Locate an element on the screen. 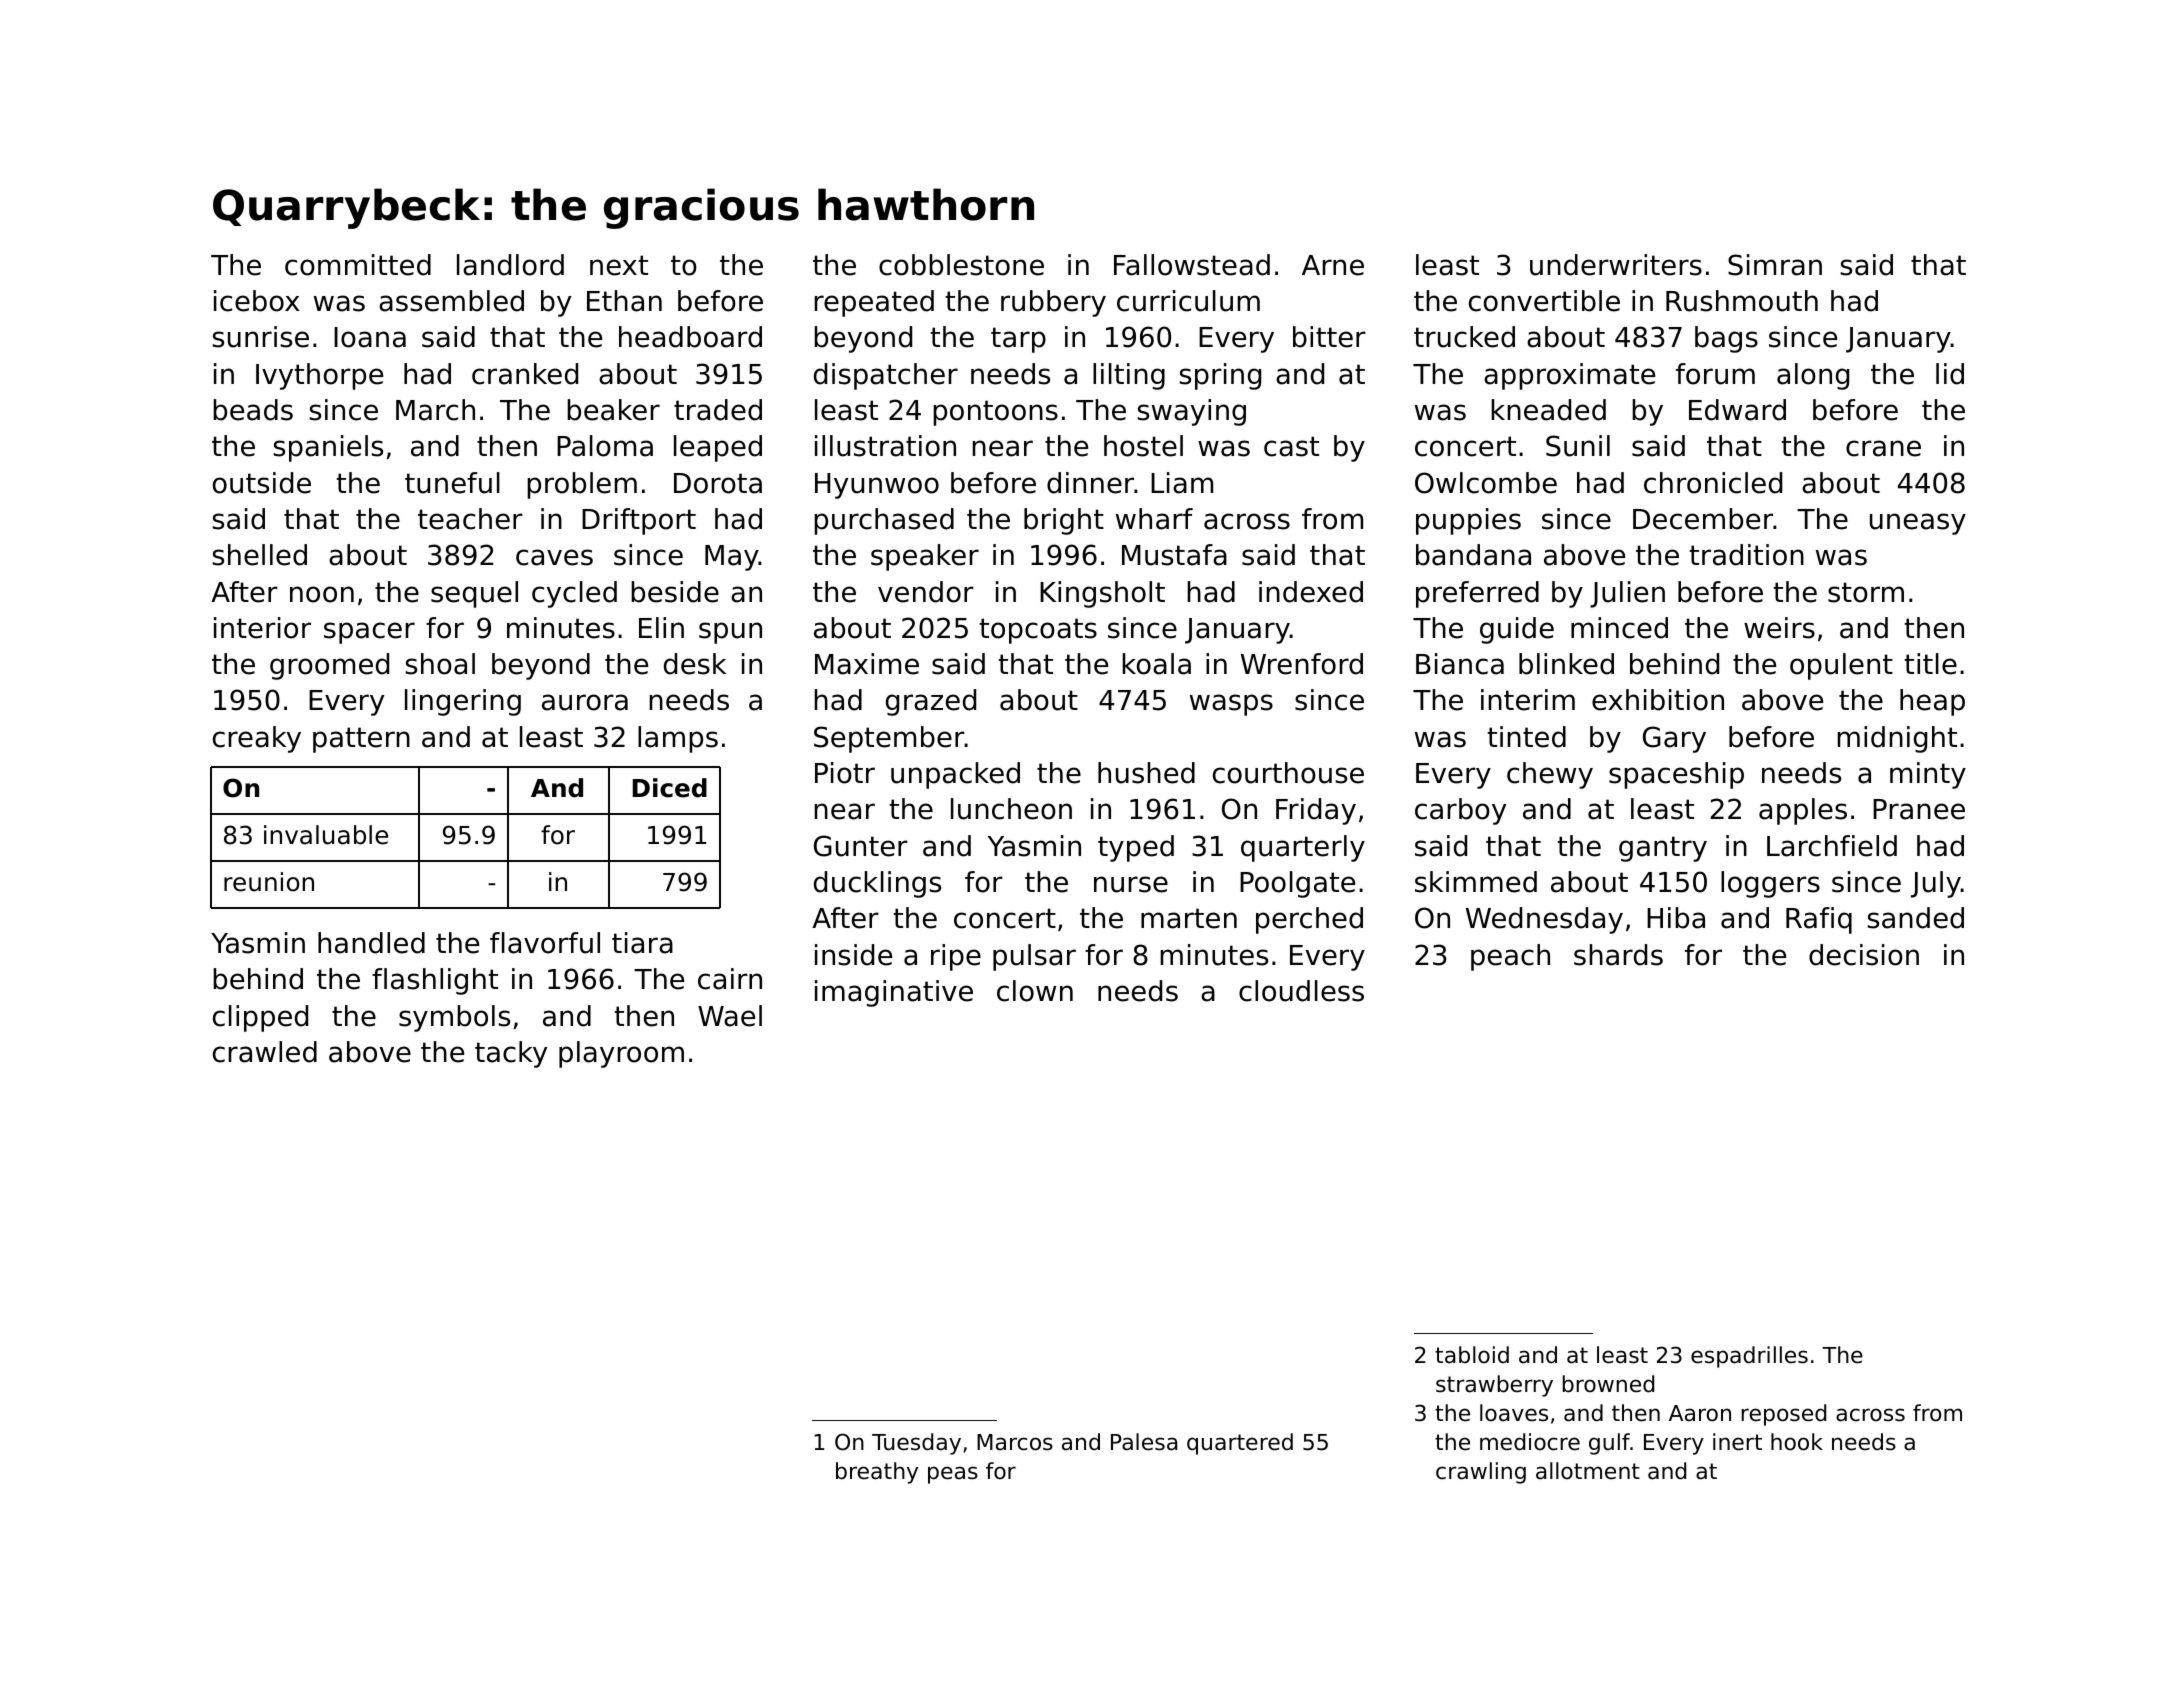 The height and width of the screenshot is (1683, 2178). crawling is located at coordinates (1481, 1473).
